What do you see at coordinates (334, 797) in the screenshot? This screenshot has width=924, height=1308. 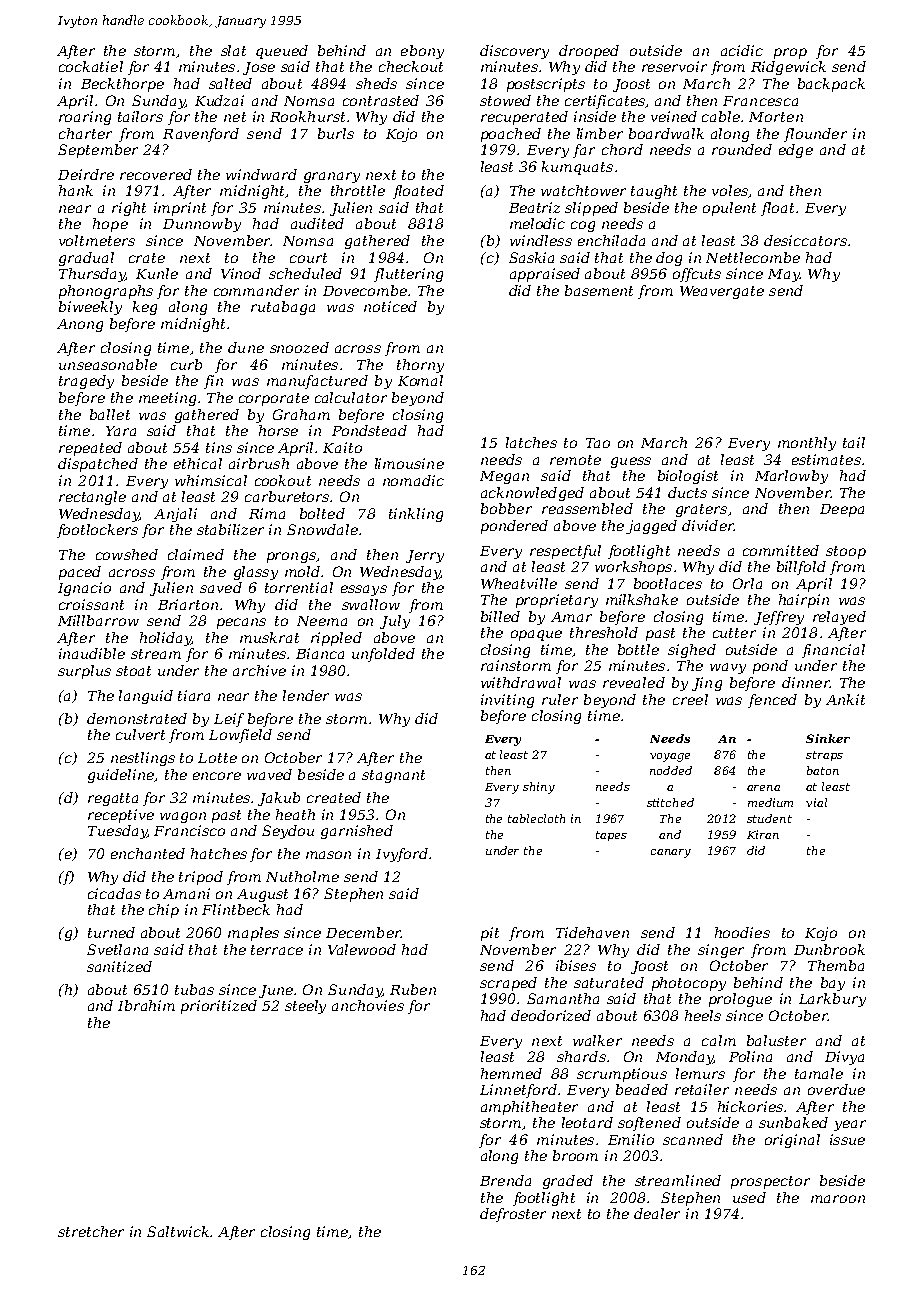 I see `created` at bounding box center [334, 797].
